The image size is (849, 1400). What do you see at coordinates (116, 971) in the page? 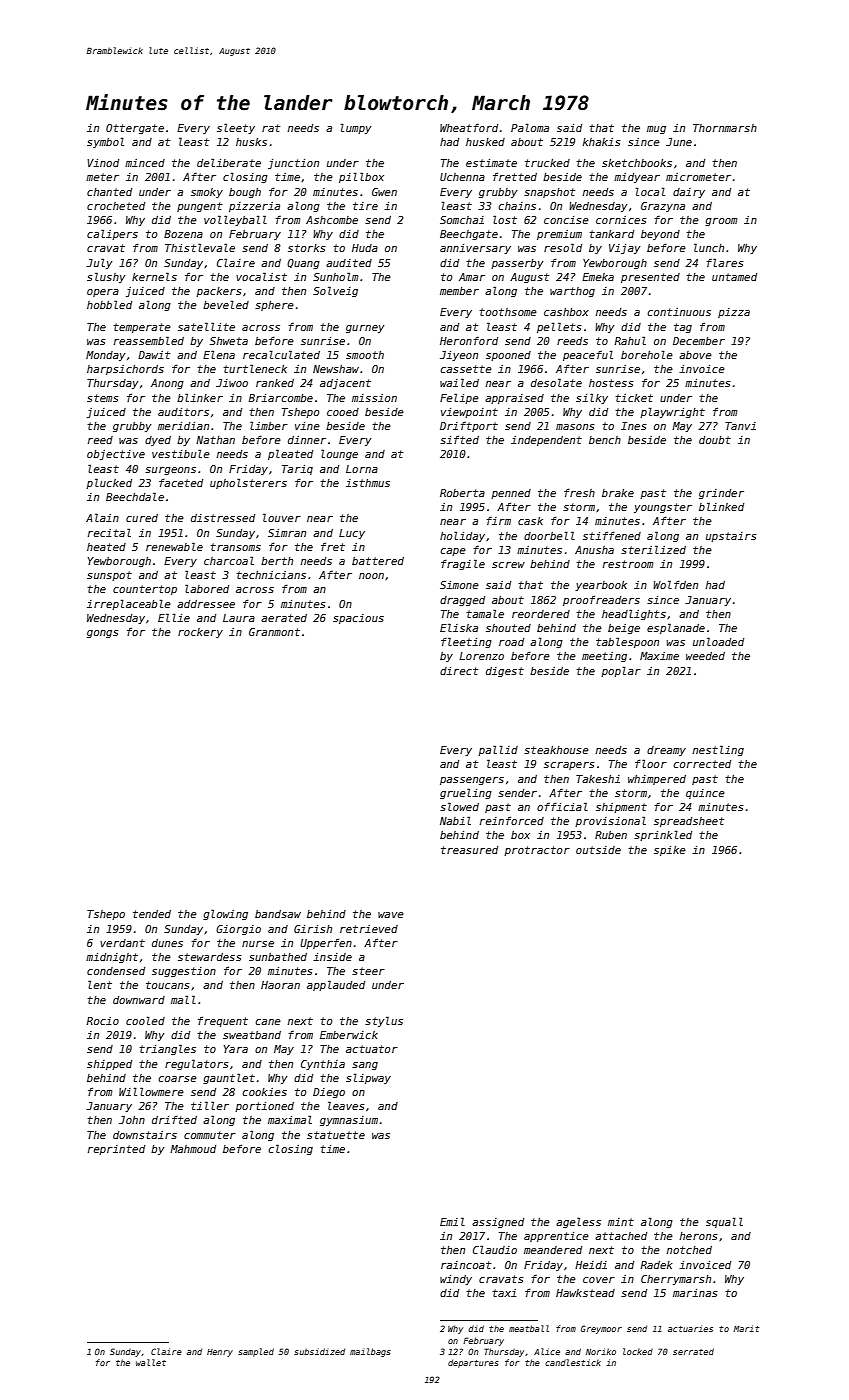
I see `condensed` at bounding box center [116, 971].
